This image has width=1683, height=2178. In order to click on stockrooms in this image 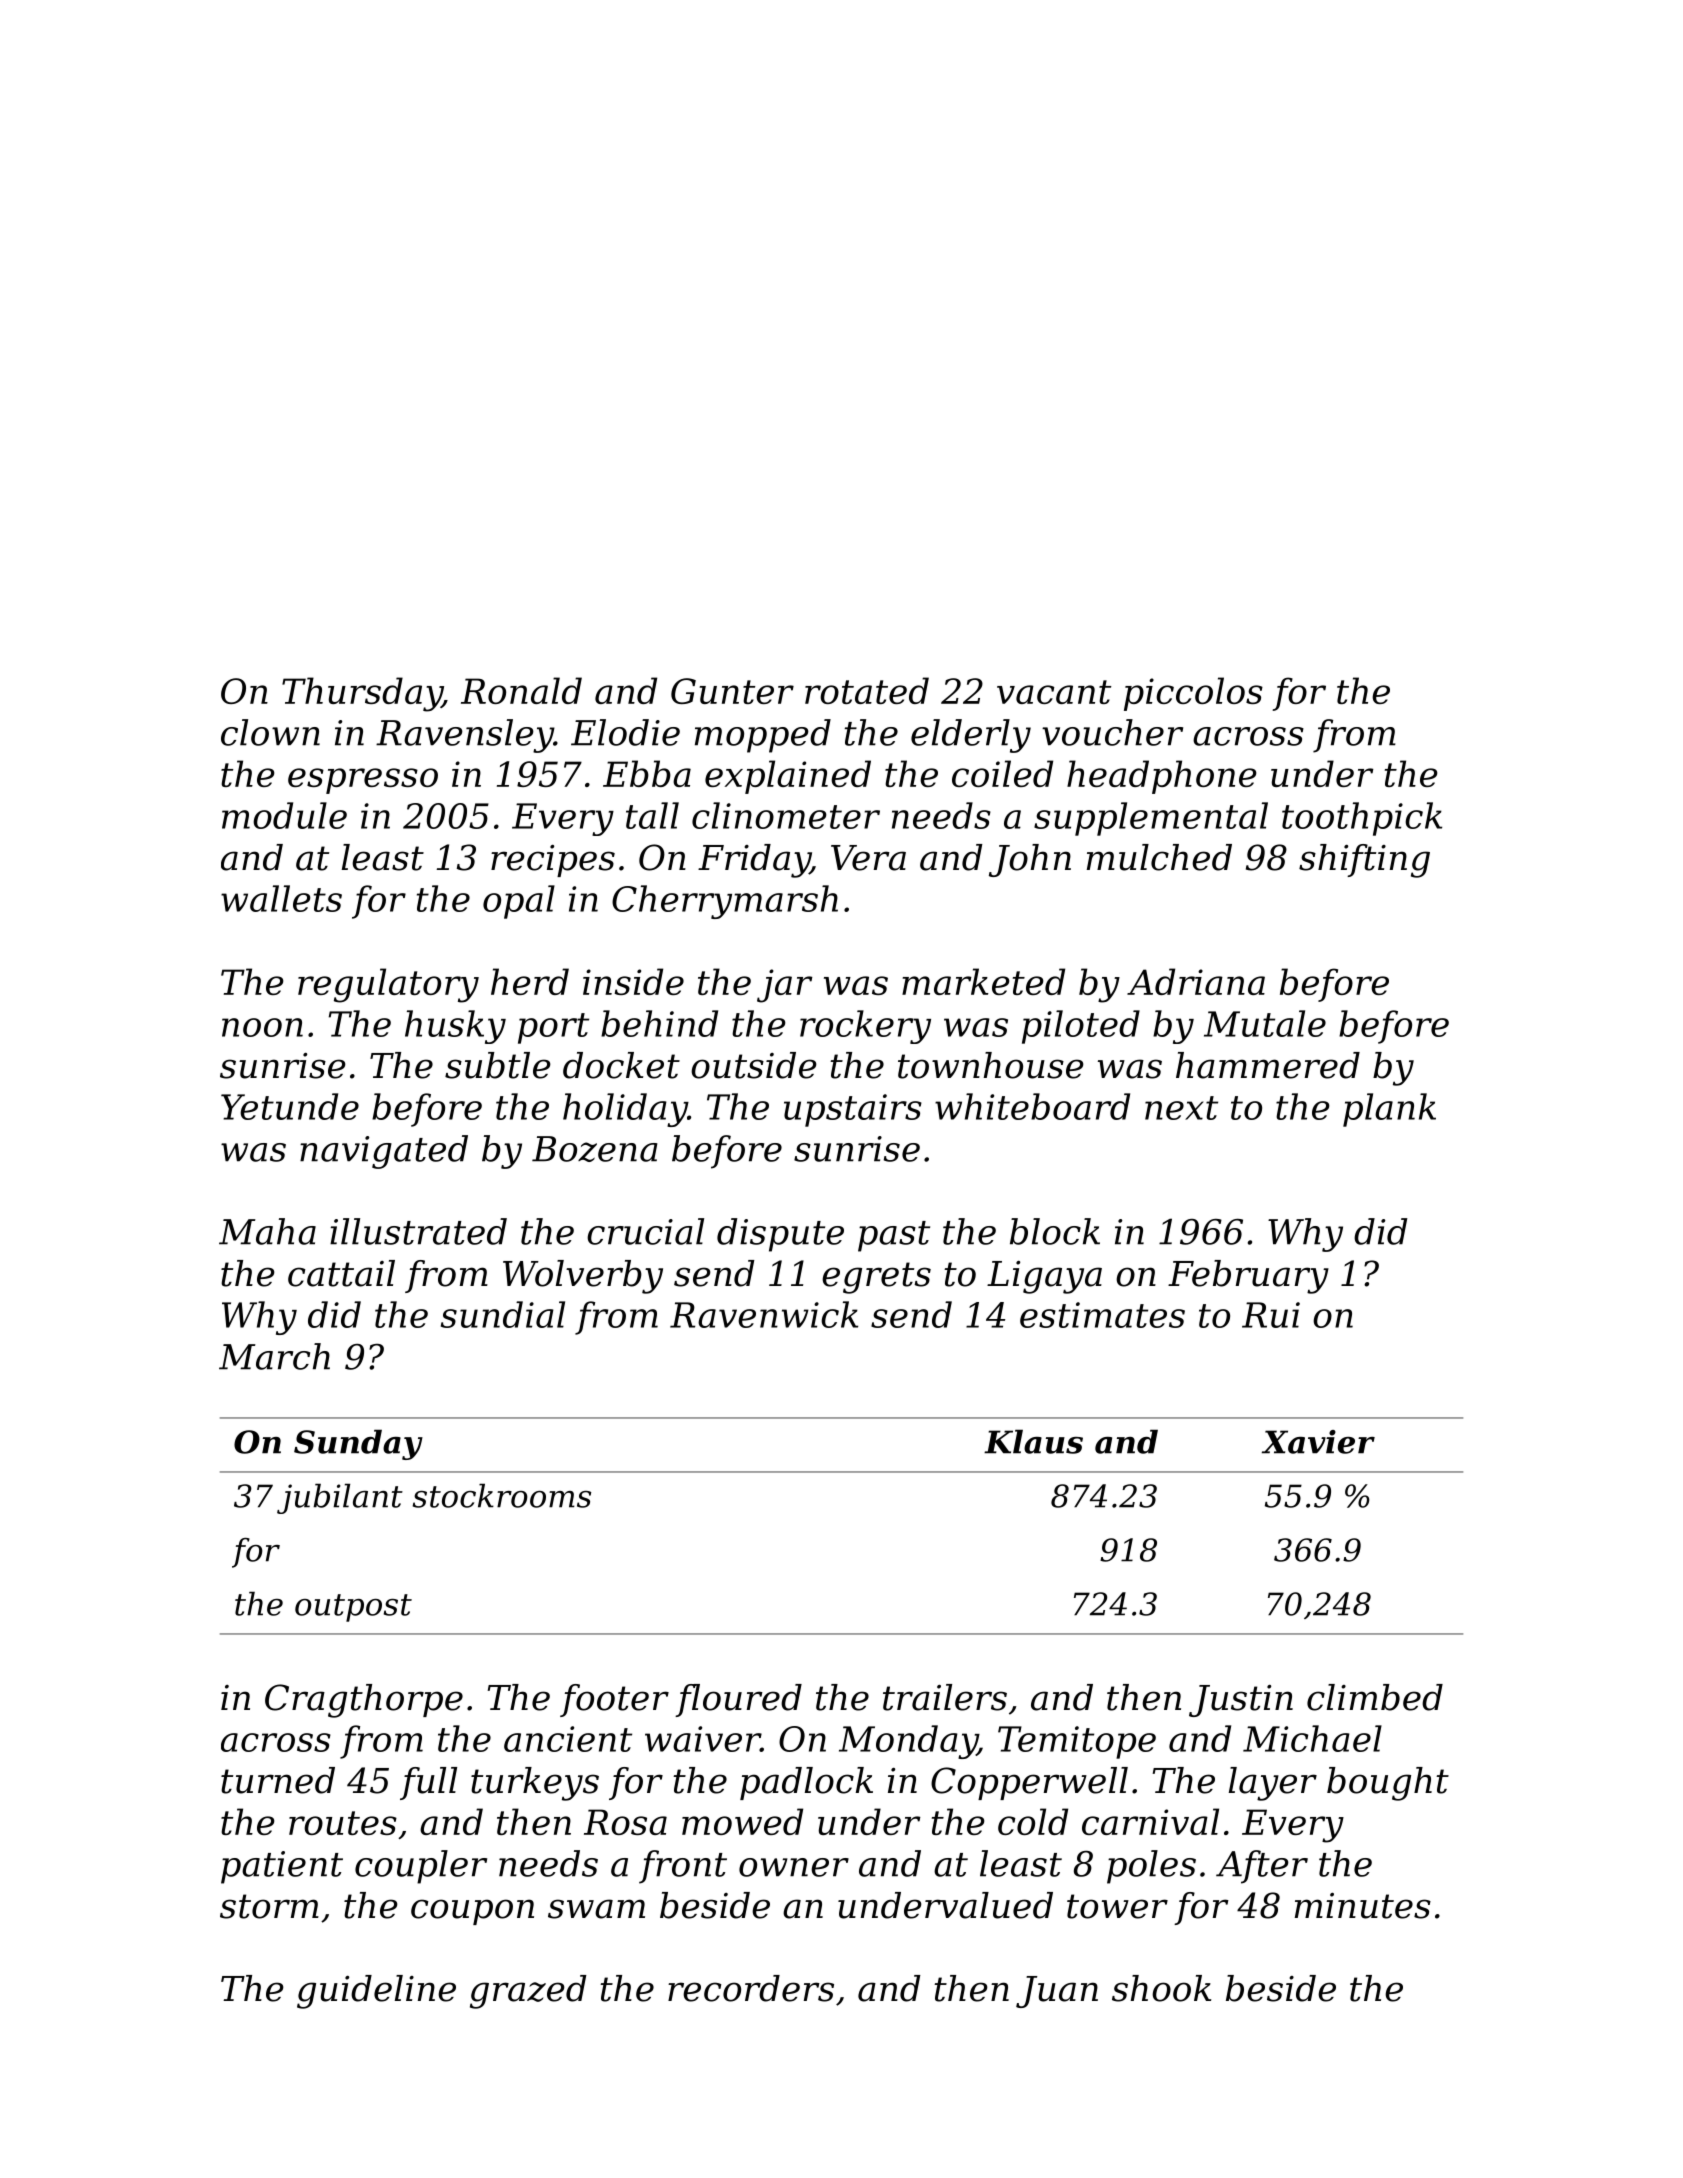, I will do `click(502, 1495)`.
